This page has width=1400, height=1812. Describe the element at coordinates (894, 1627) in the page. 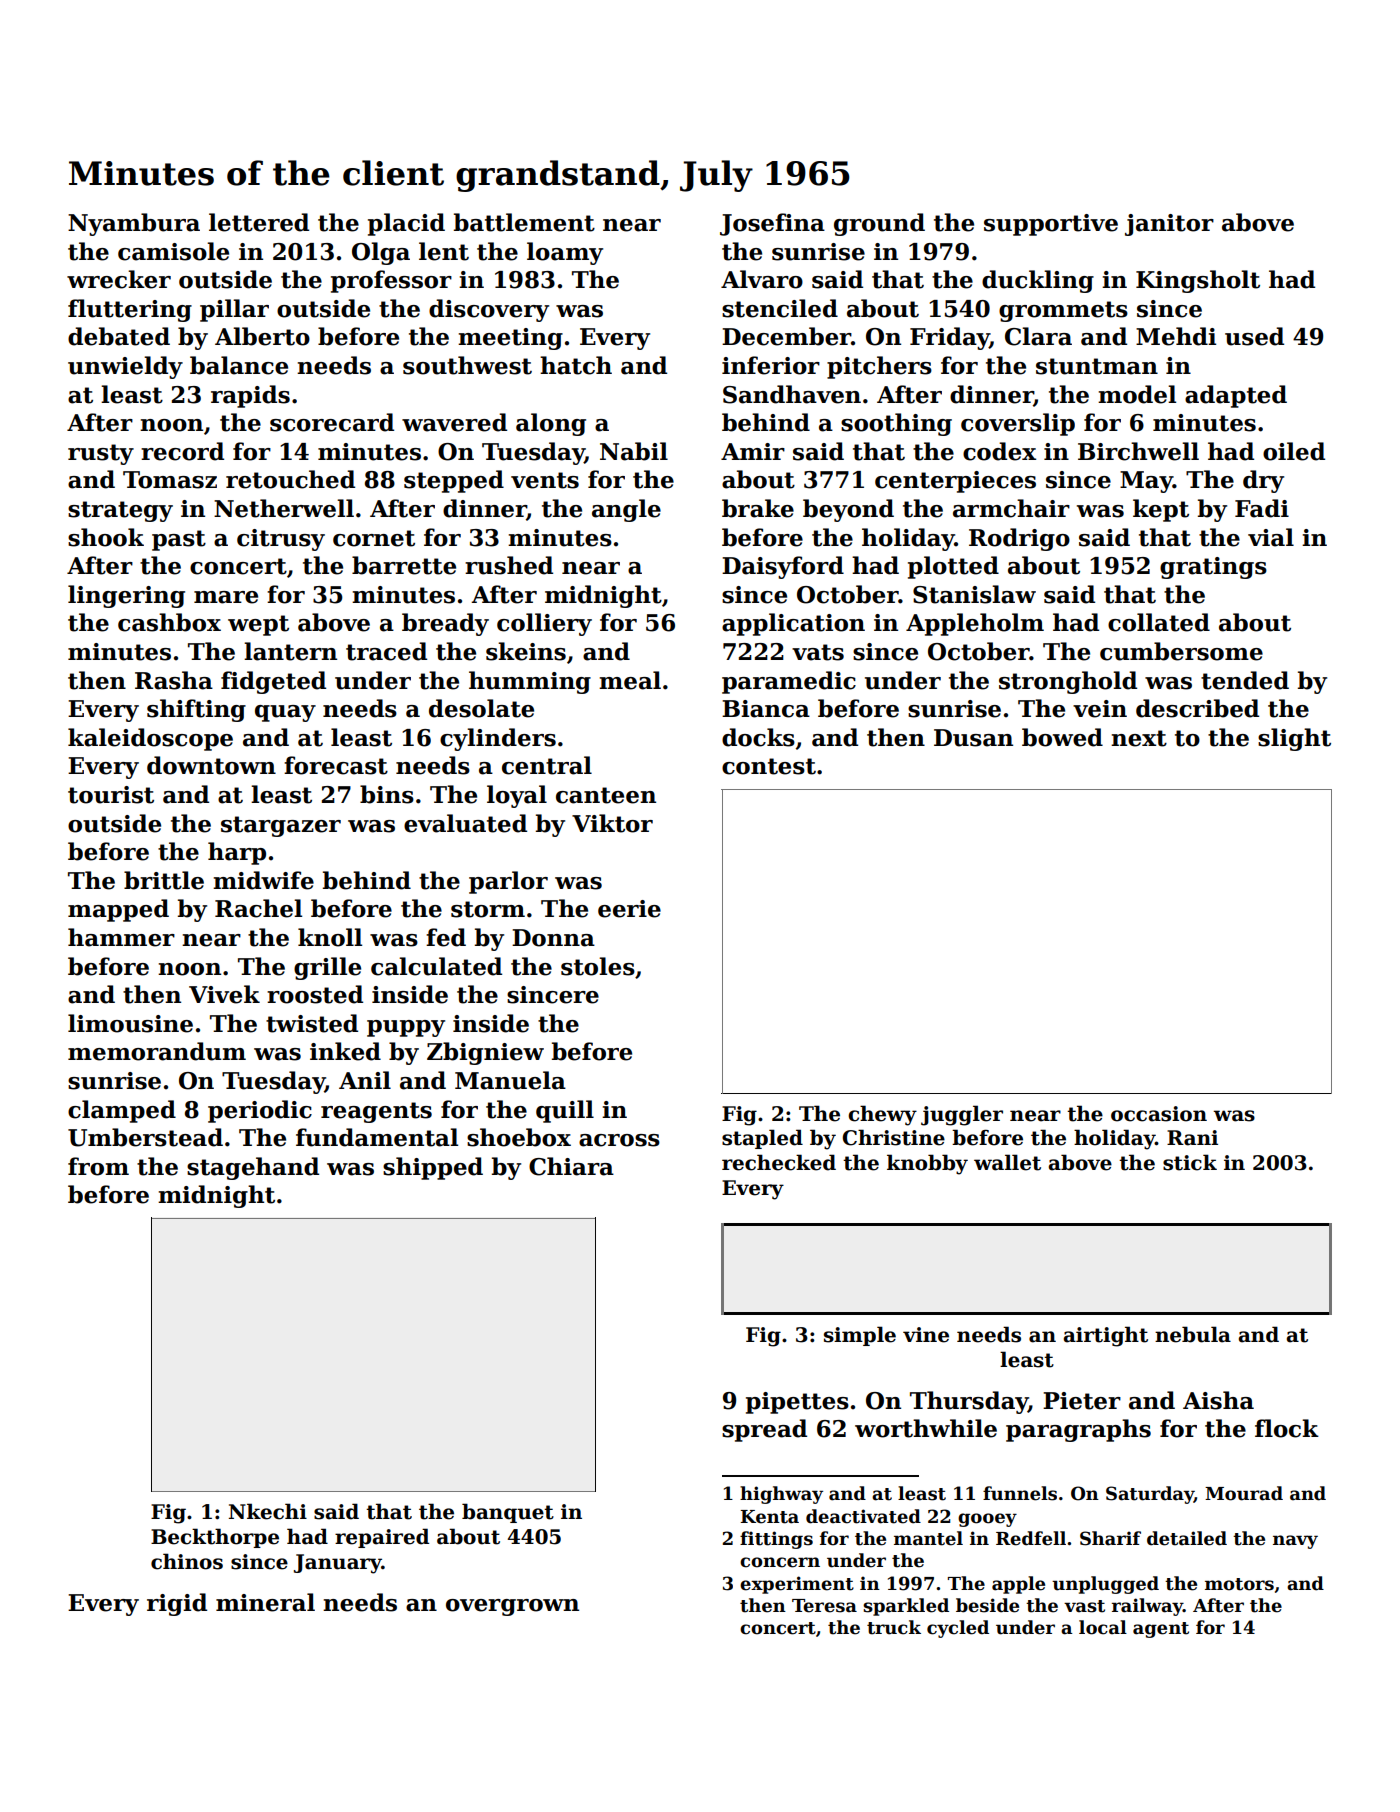

I see `truck` at that location.
